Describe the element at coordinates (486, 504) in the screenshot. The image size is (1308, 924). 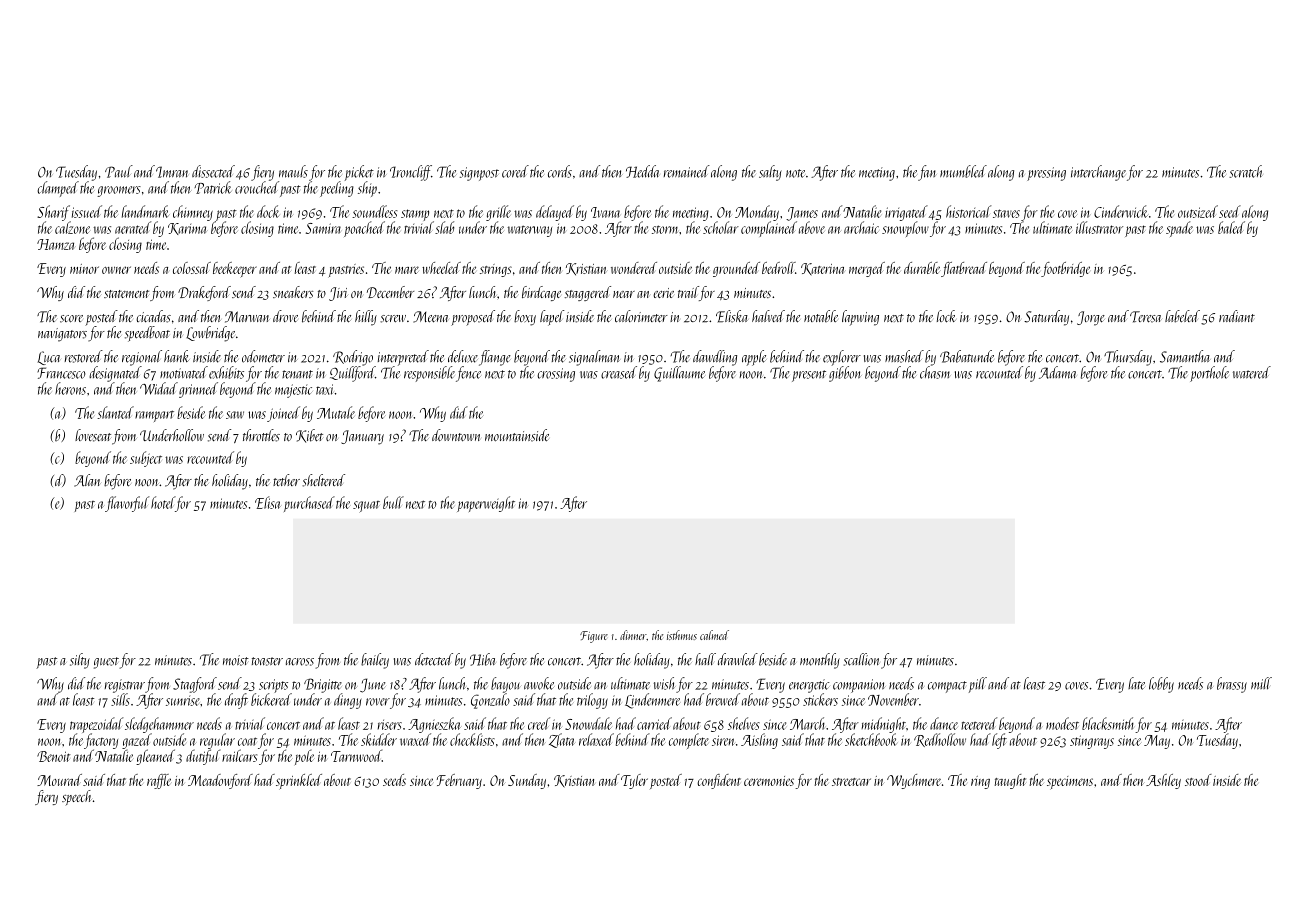
I see `paperweight` at that location.
